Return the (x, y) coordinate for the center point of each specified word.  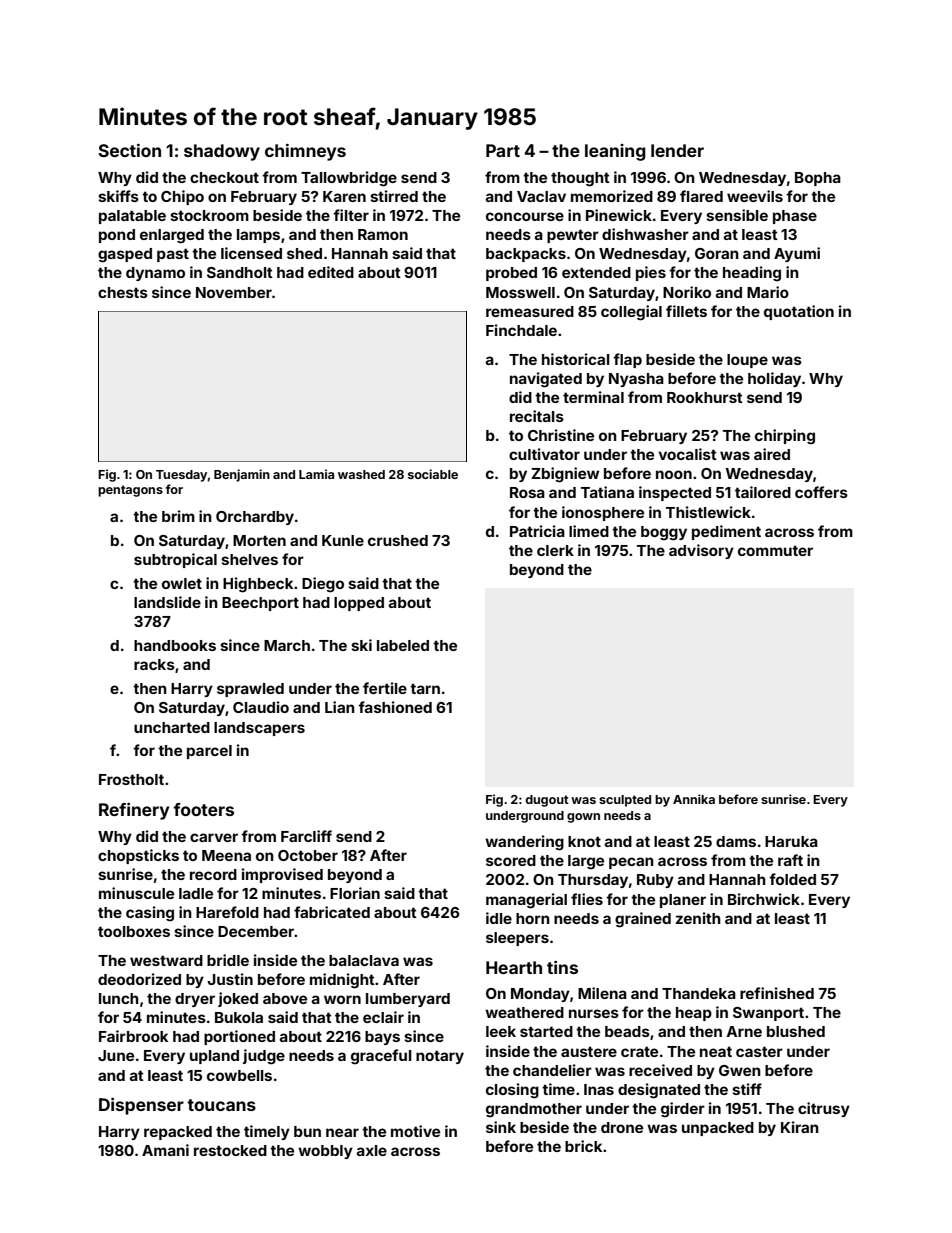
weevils (755, 196)
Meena (226, 855)
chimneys (305, 152)
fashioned (395, 707)
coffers (821, 492)
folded (792, 879)
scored (511, 860)
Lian (340, 707)
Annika (694, 799)
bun (307, 1131)
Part (503, 150)
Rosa (527, 492)
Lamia (316, 474)
